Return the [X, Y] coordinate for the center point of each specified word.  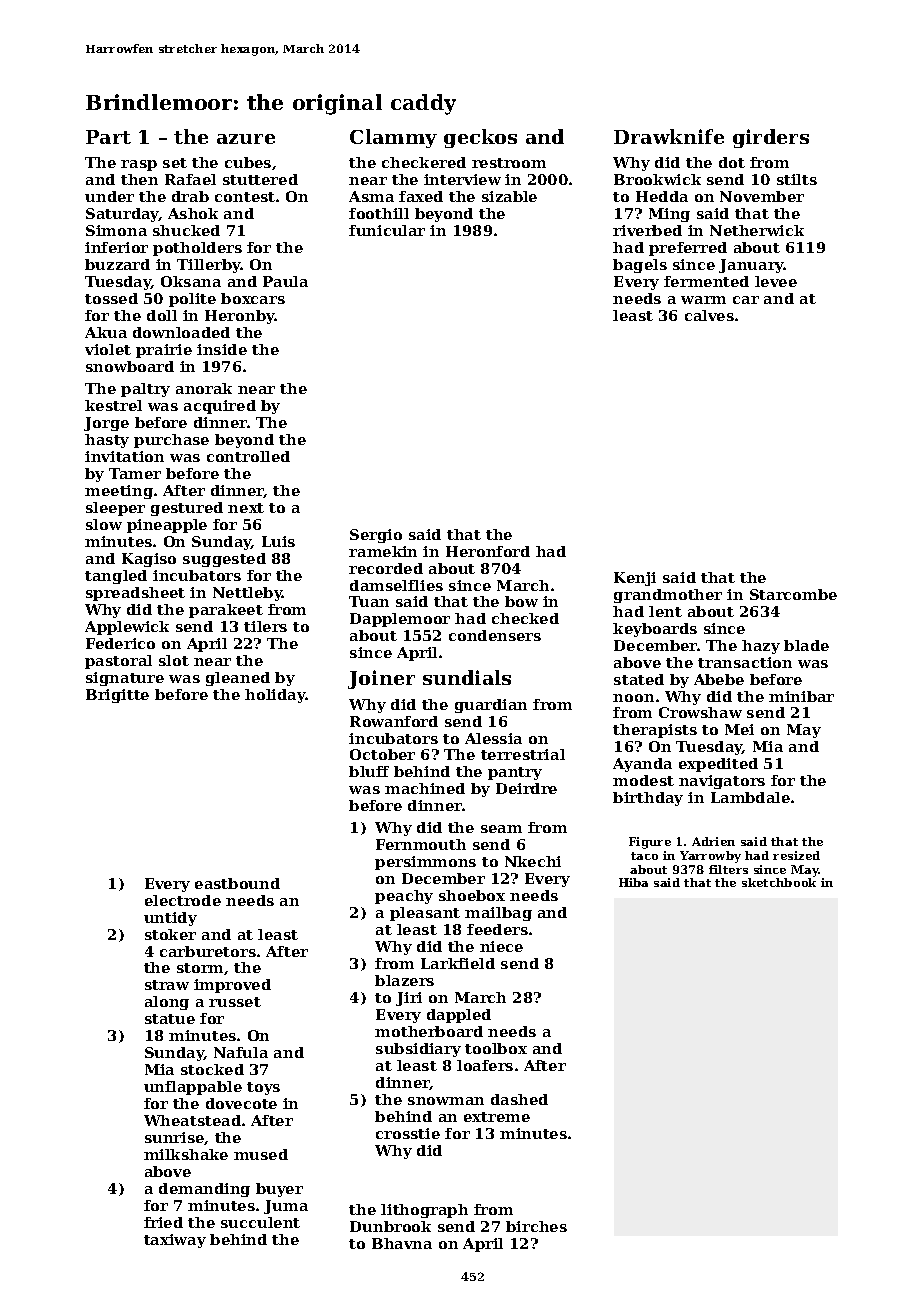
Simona [116, 230]
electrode [183, 900]
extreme [497, 1117]
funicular [387, 230]
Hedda [662, 196]
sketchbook [779, 882]
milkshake [186, 1154]
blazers [404, 980]
